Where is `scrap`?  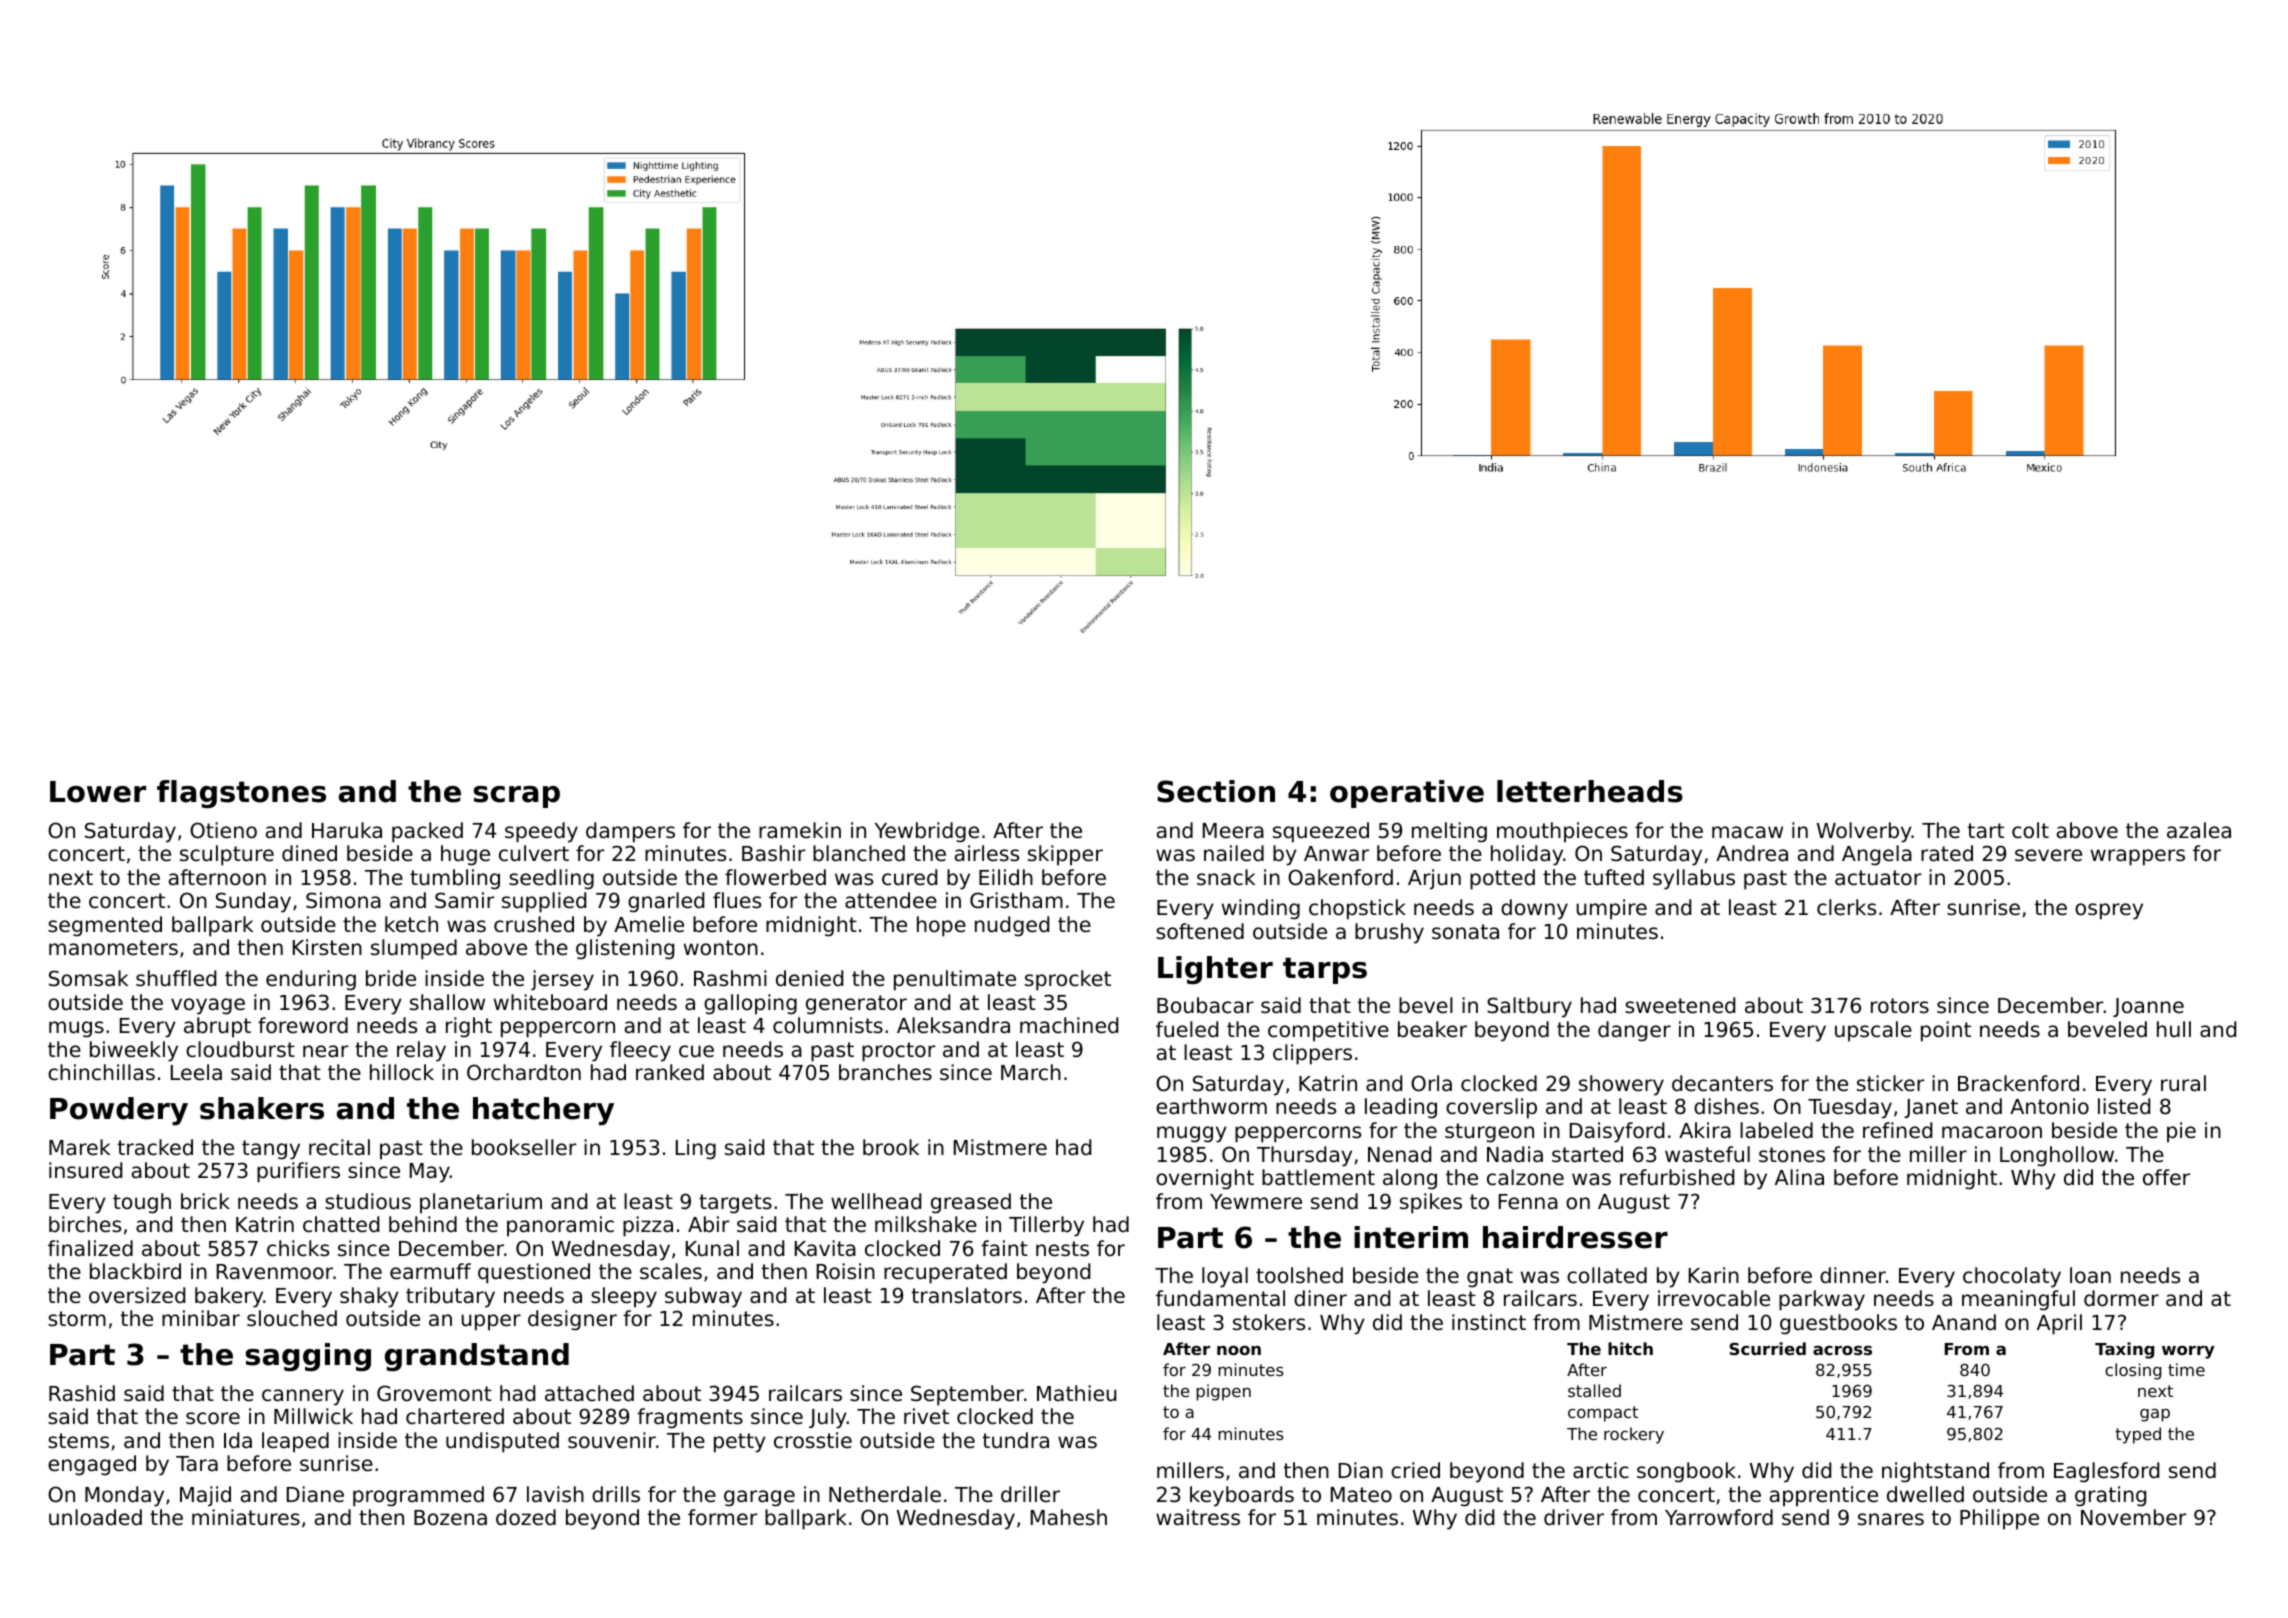
scrap is located at coordinates (517, 797).
